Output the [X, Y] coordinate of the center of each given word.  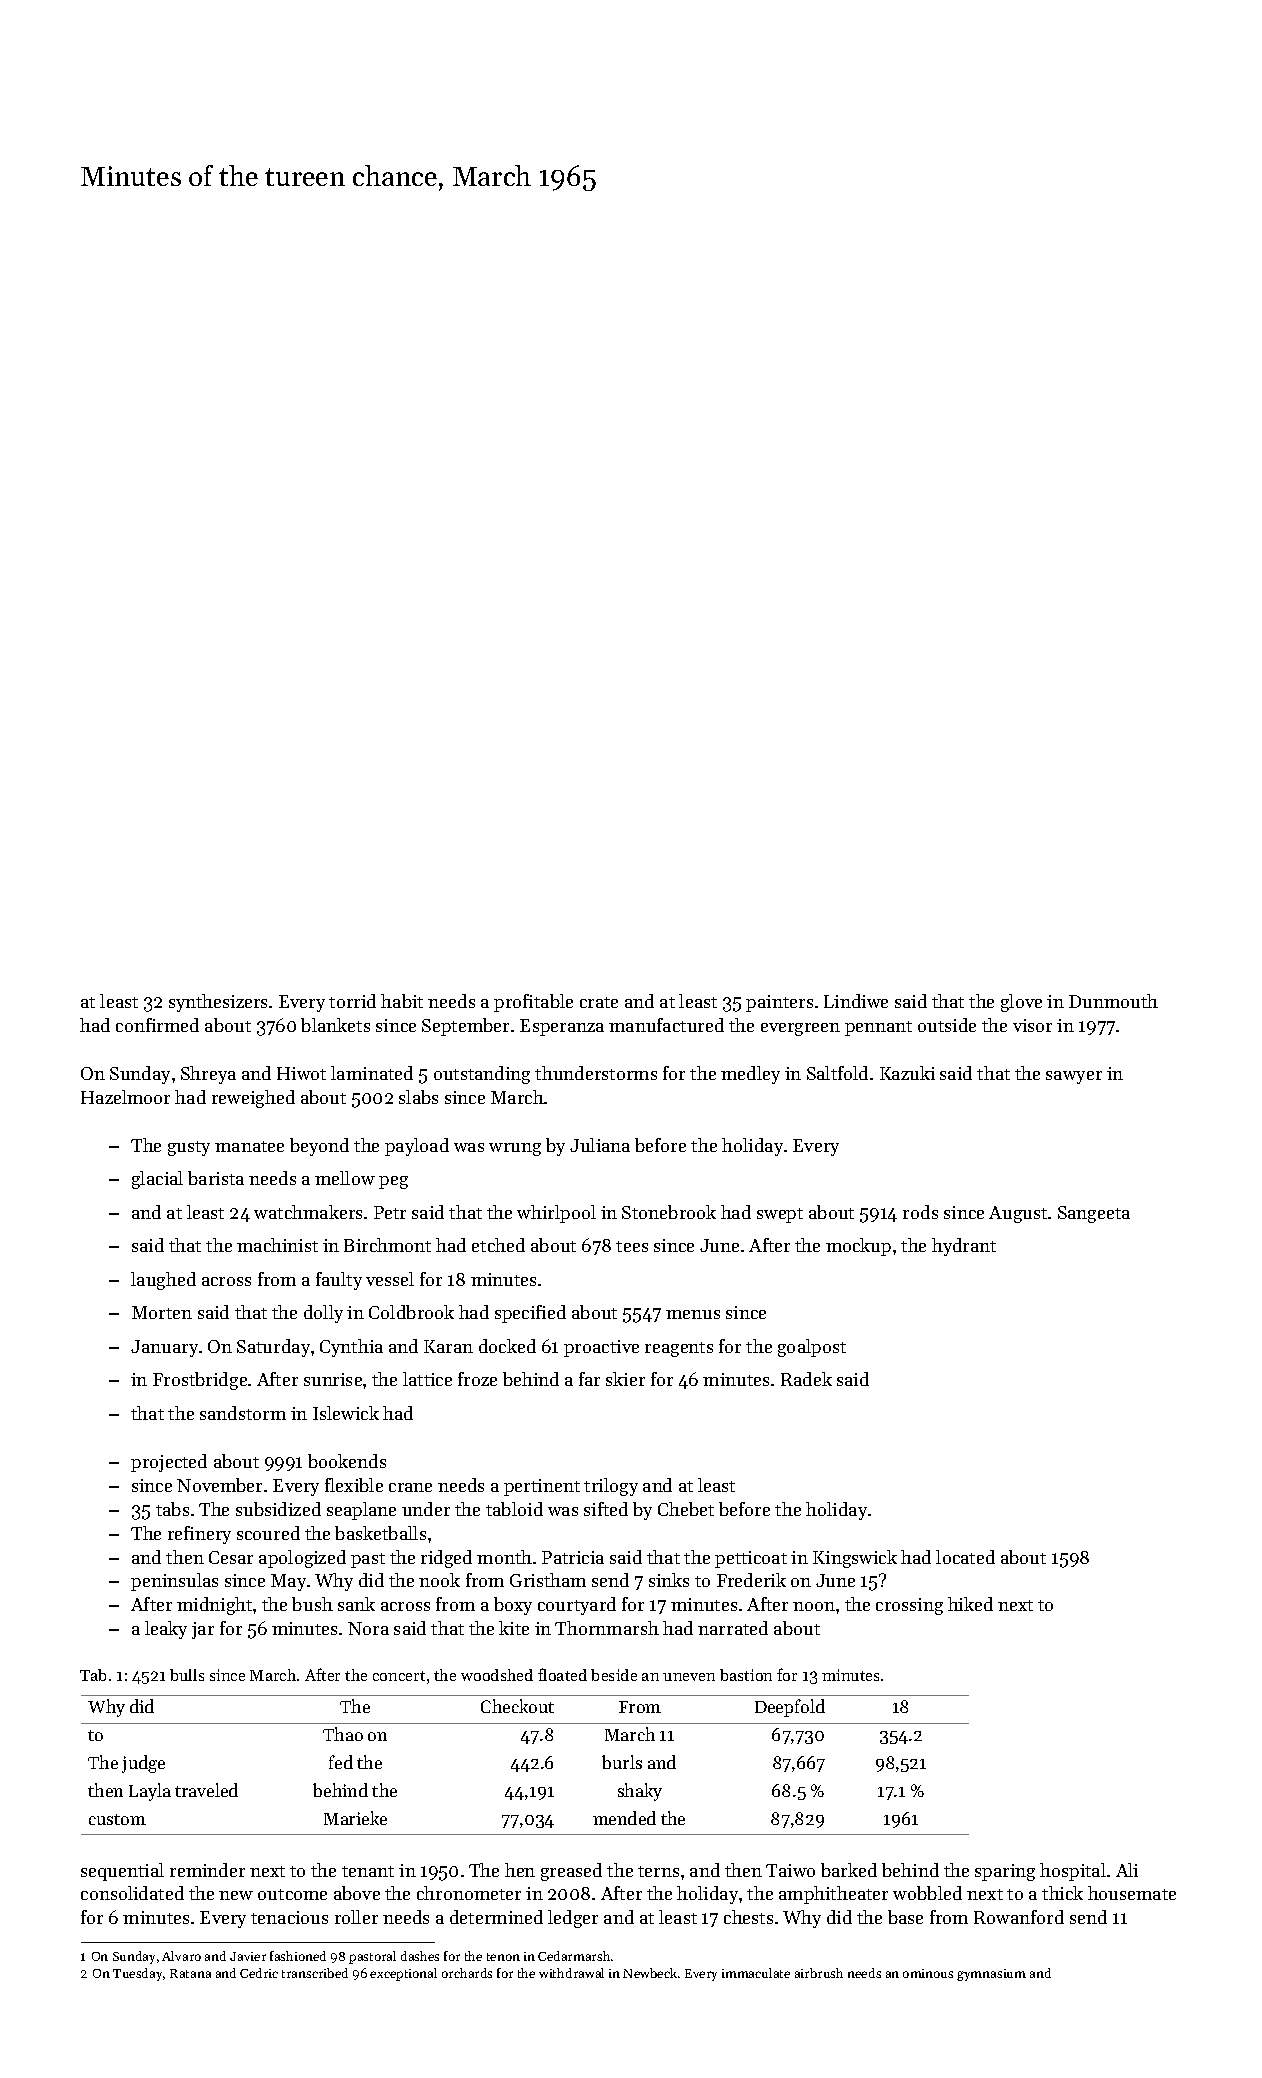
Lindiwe [856, 1001]
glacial [157, 1180]
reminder [207, 1870]
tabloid [514, 1509]
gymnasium [991, 1975]
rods [920, 1212]
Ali [1127, 1870]
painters [779, 1003]
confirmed [157, 1025]
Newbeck [650, 1973]
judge [143, 1764]
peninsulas [174, 1582]
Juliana [600, 1145]
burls [622, 1762]
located [965, 1557]
